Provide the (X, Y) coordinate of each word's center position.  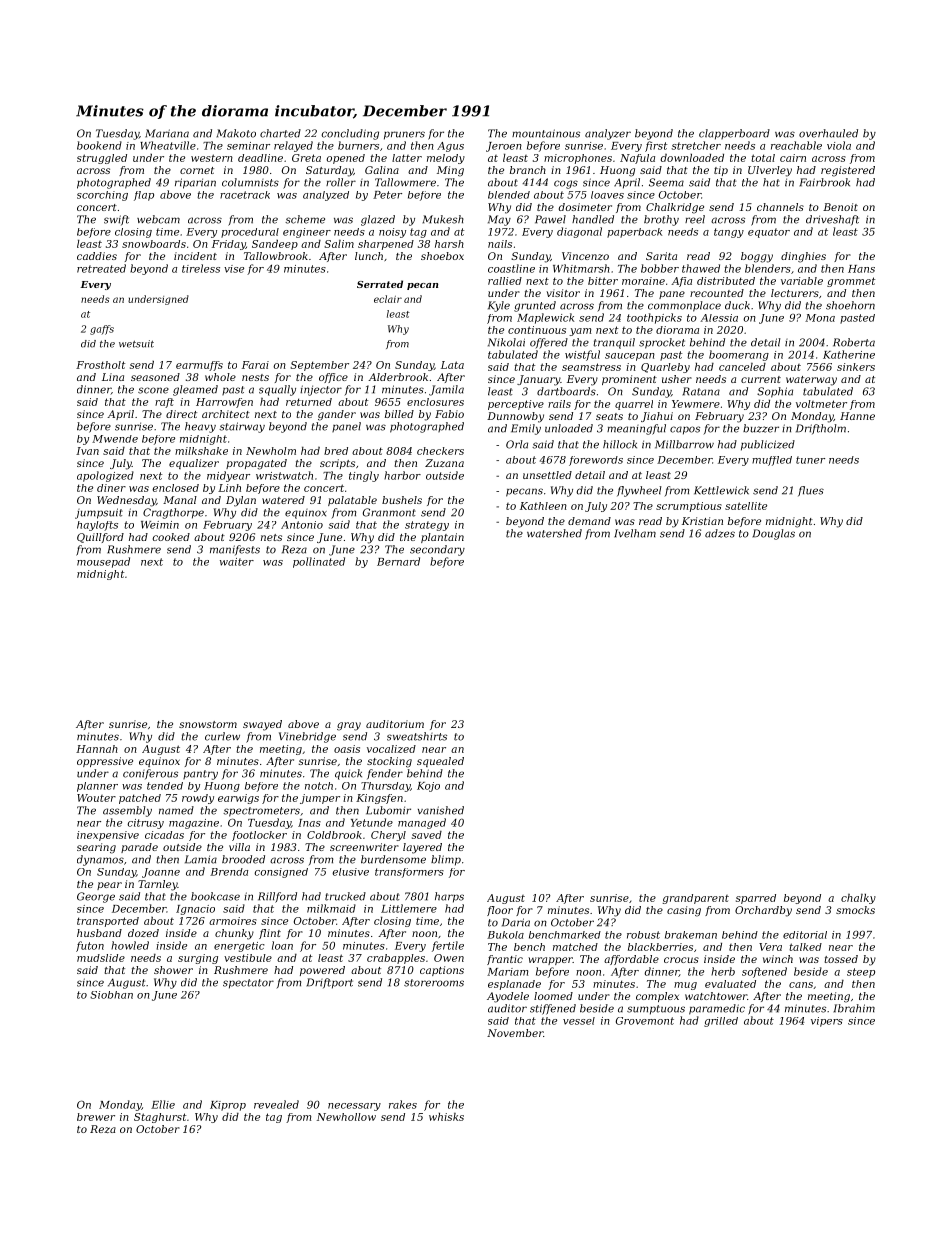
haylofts (97, 526)
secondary (437, 550)
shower (173, 970)
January (538, 380)
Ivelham (635, 533)
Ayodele (508, 997)
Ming (450, 171)
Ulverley (770, 171)
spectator (248, 984)
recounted (717, 293)
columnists (250, 182)
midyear (228, 476)
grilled (721, 1022)
